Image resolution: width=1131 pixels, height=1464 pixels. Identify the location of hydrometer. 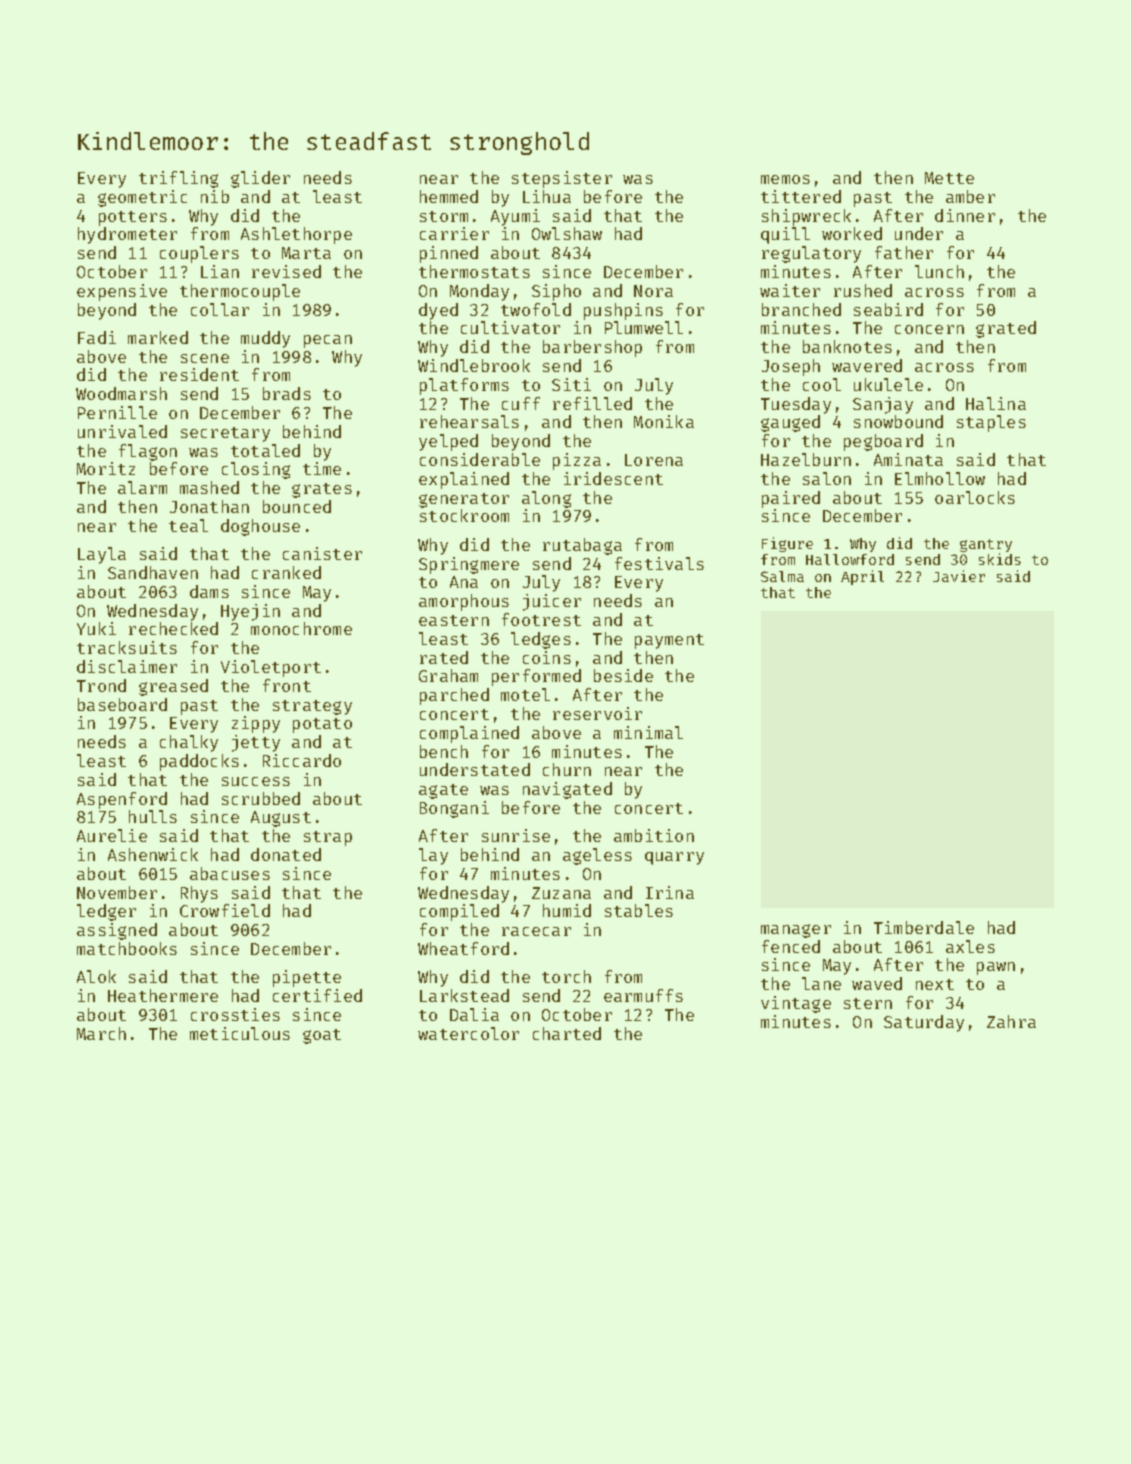
(127, 235).
